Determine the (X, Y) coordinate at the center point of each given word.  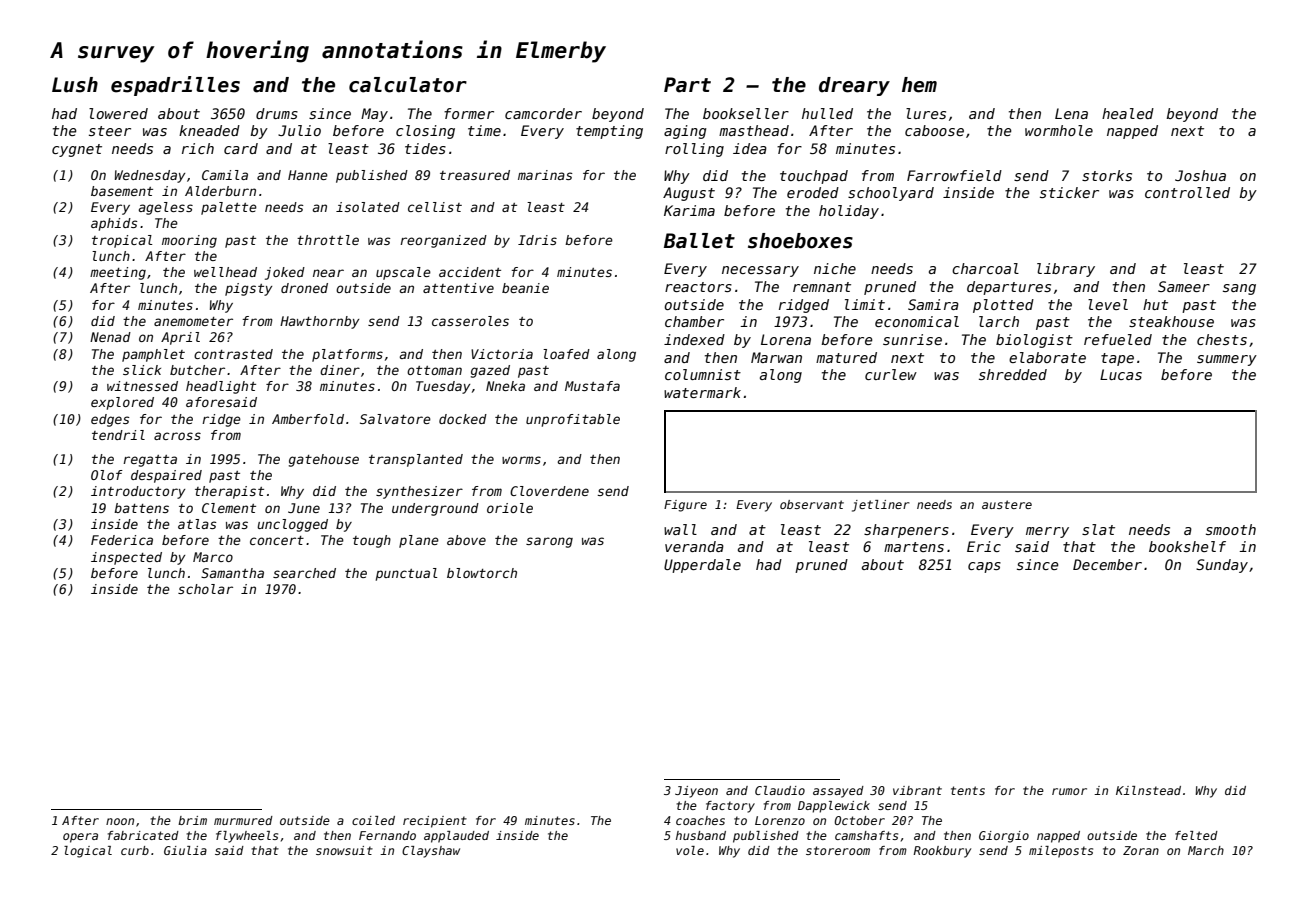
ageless (165, 208)
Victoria (502, 354)
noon (120, 821)
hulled (827, 113)
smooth (1231, 529)
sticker (1069, 192)
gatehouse (324, 460)
